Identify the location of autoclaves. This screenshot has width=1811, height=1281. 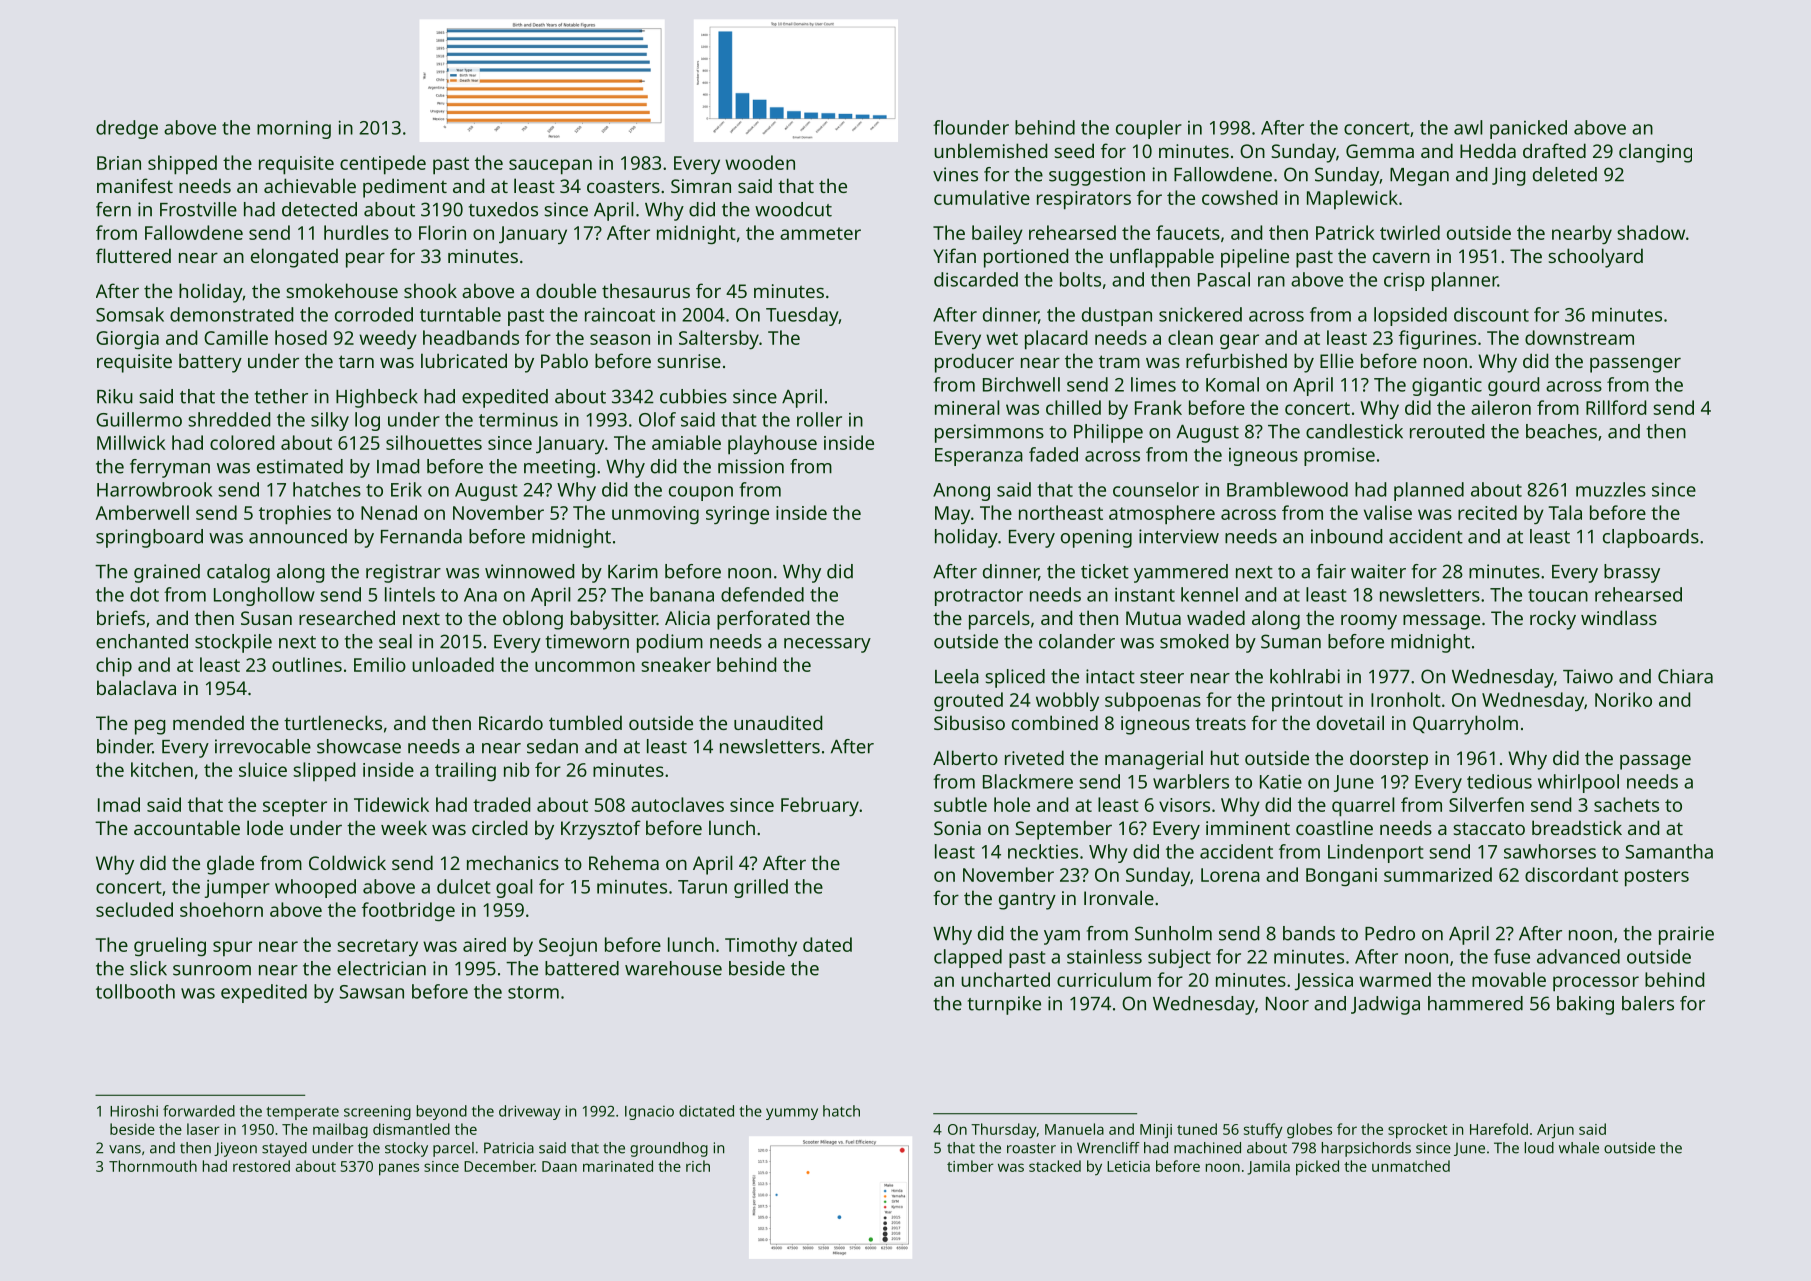
(677, 804).
